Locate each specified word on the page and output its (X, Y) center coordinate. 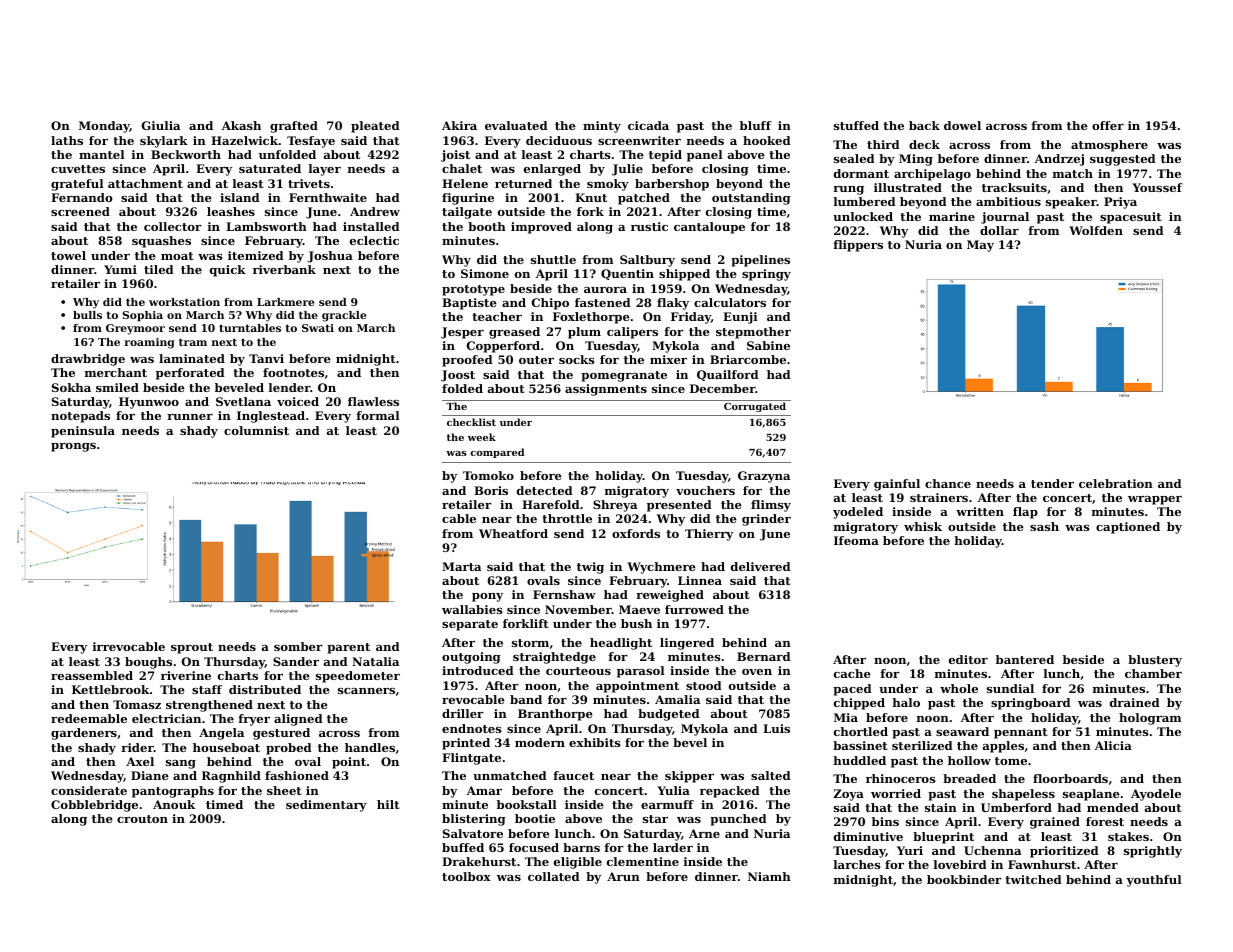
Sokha (71, 387)
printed (466, 744)
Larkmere (285, 302)
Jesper (462, 333)
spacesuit (1131, 218)
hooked (767, 140)
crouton (142, 819)
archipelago (932, 175)
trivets (309, 183)
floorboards (1070, 778)
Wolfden (1096, 230)
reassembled (92, 675)
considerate (89, 790)
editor (968, 659)
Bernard (764, 656)
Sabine (768, 345)
